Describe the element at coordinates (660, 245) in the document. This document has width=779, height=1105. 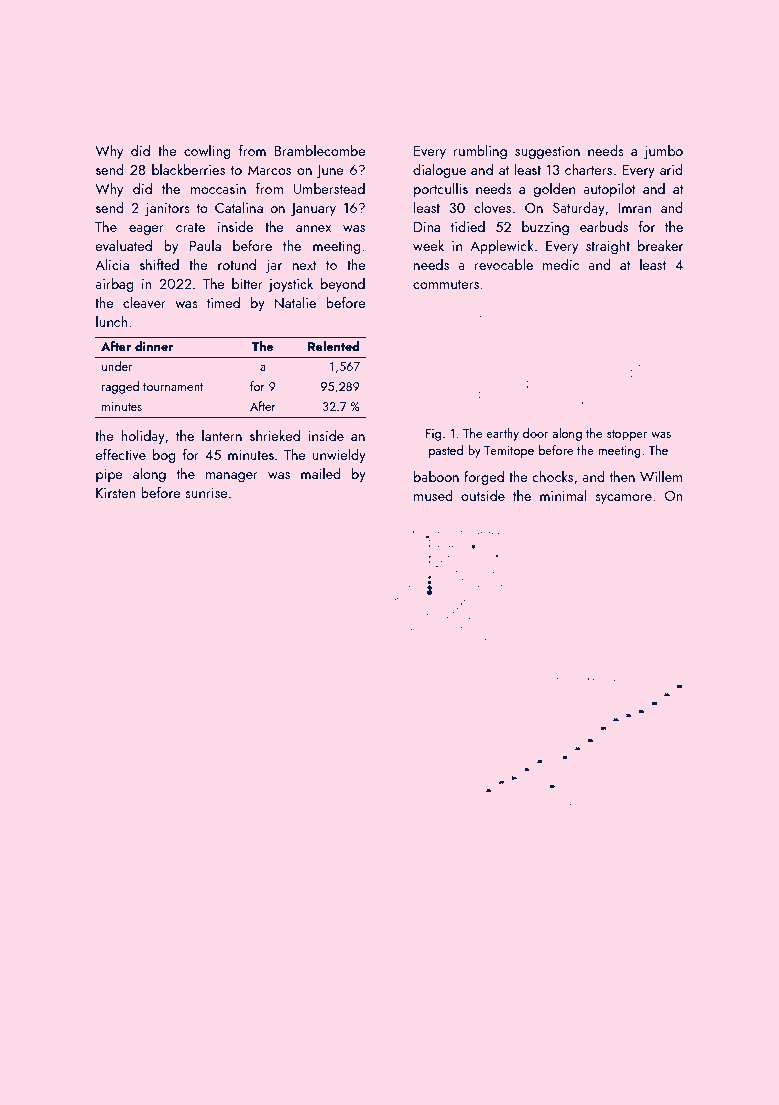
I see `breaker` at that location.
